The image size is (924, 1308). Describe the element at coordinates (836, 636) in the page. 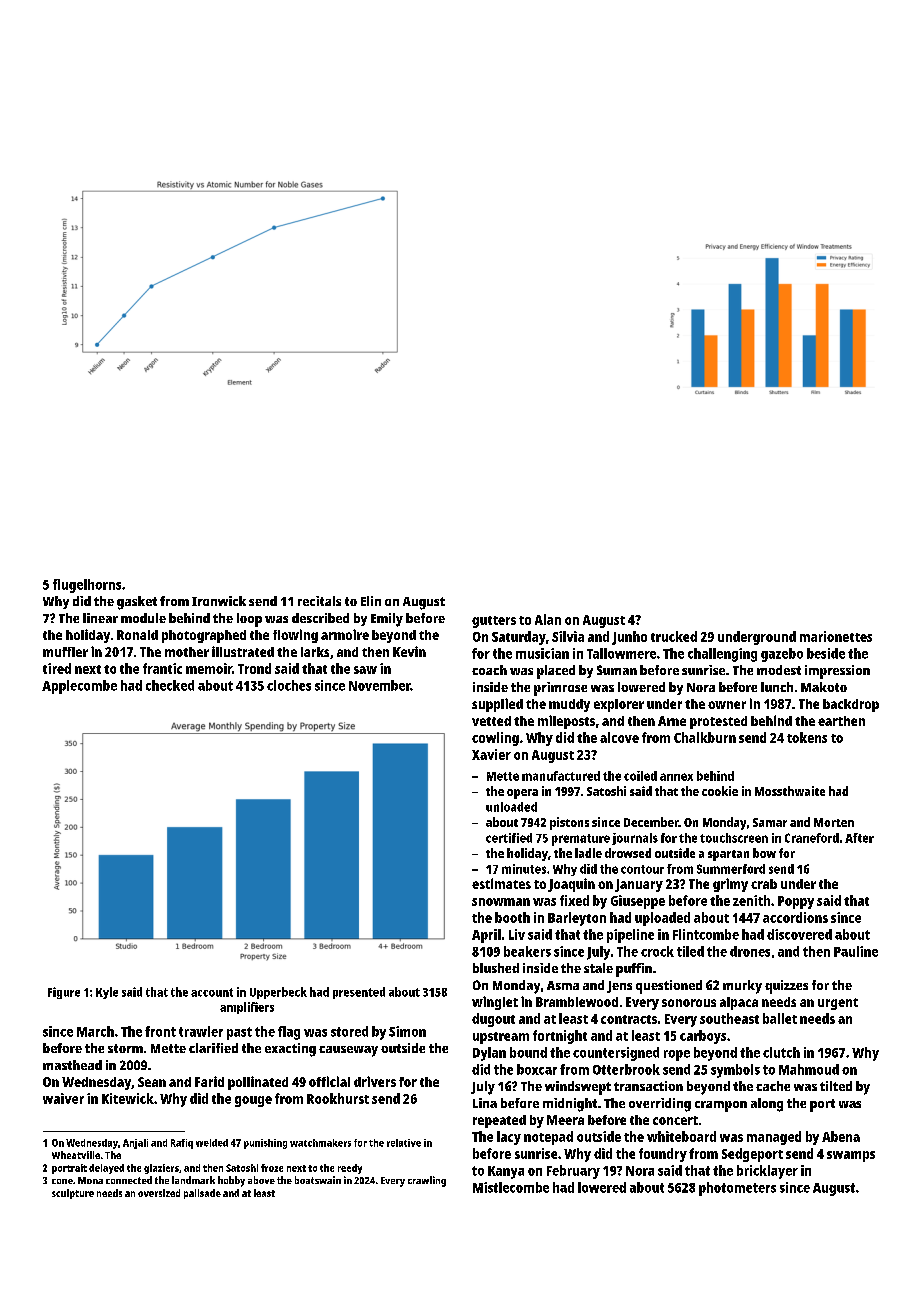

I see `marionettes` at that location.
